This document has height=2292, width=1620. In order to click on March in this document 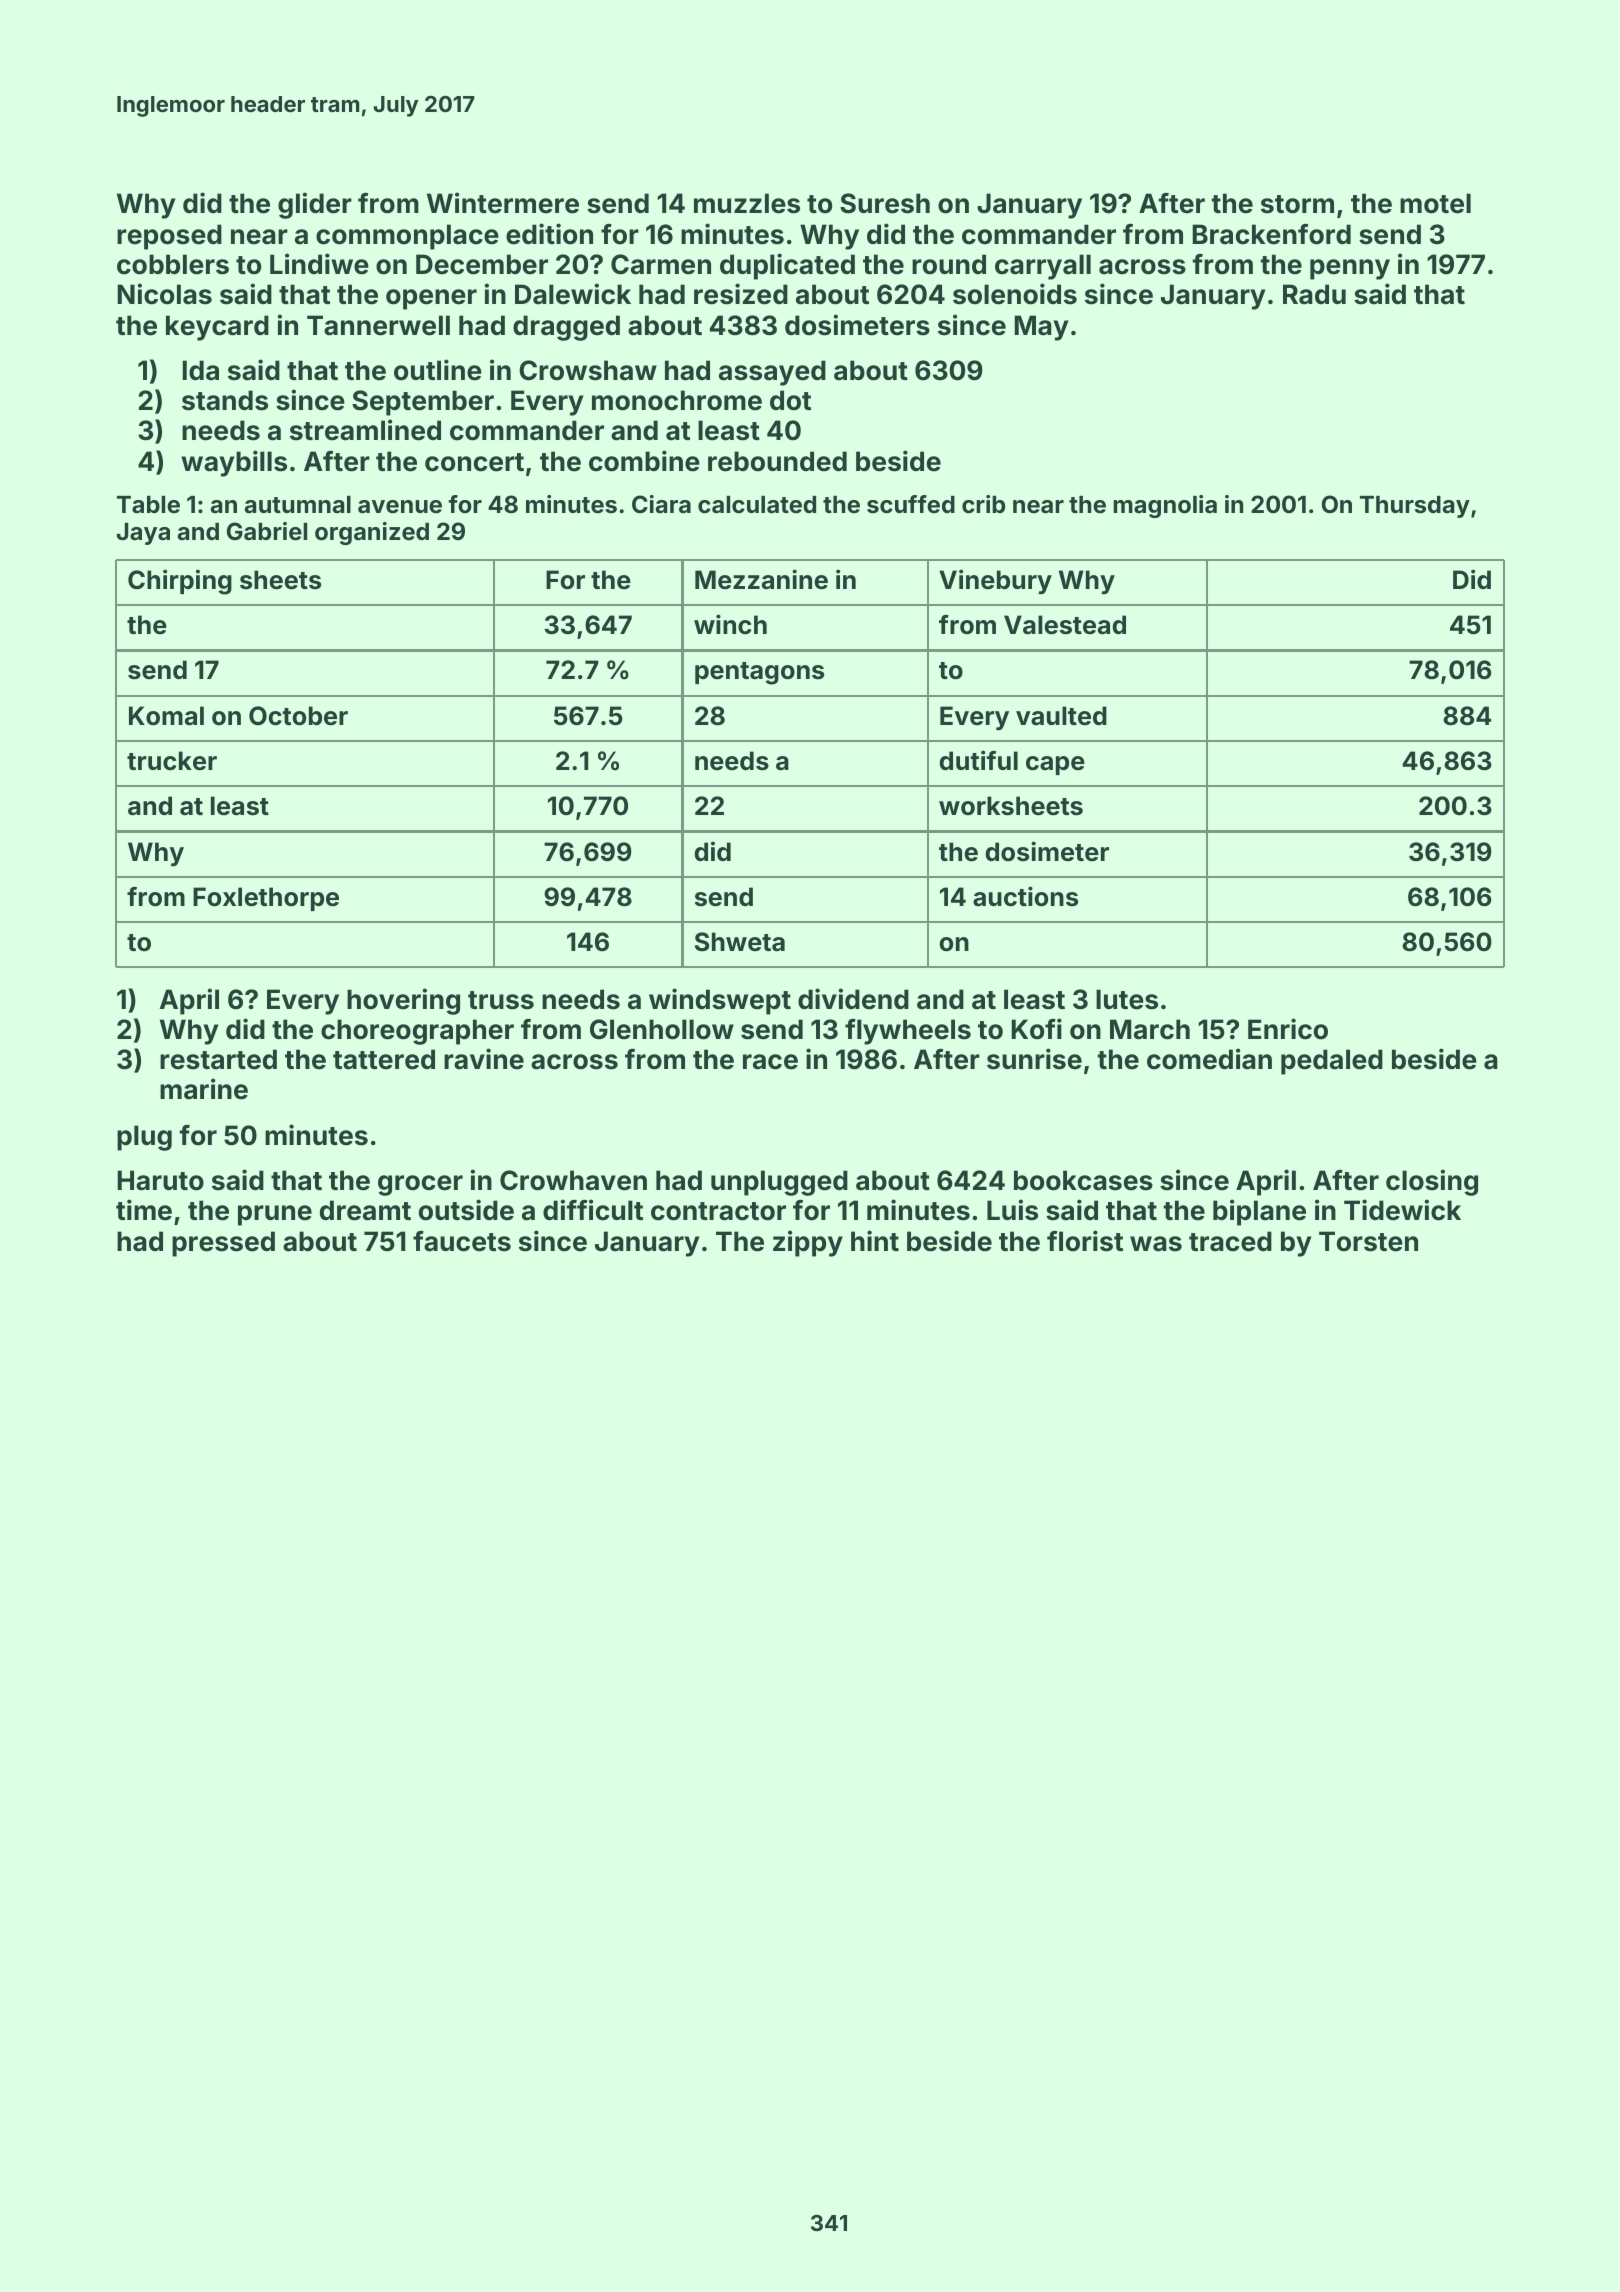, I will do `click(1150, 1029)`.
